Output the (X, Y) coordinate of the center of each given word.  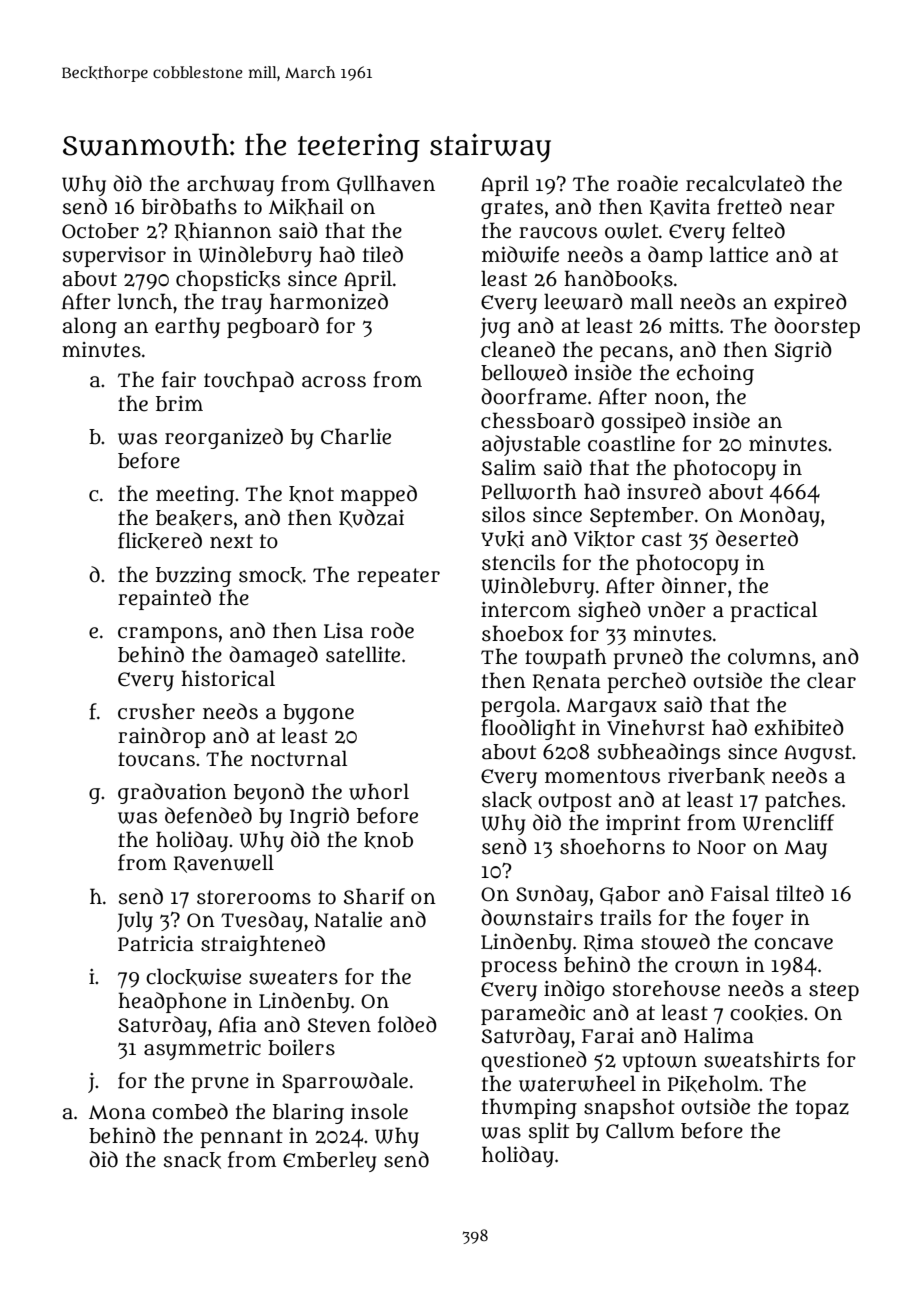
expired (810, 303)
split (549, 1132)
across (334, 382)
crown (707, 966)
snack (192, 1160)
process (519, 969)
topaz (822, 1109)
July (135, 921)
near (812, 208)
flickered (160, 541)
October (100, 231)
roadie (647, 183)
